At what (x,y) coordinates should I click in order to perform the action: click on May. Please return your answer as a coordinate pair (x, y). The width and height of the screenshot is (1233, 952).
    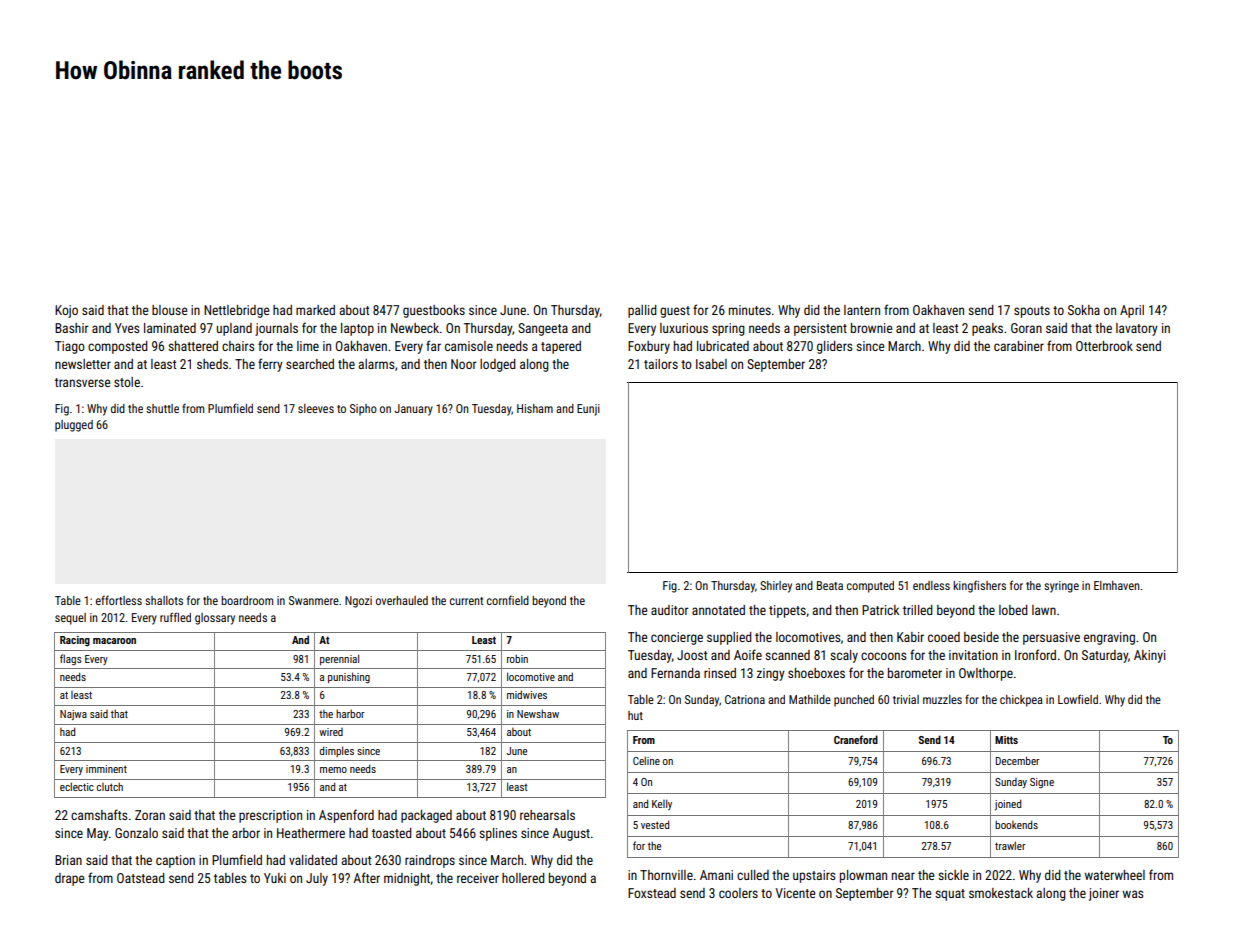
    Looking at the image, I should click on (98, 834).
